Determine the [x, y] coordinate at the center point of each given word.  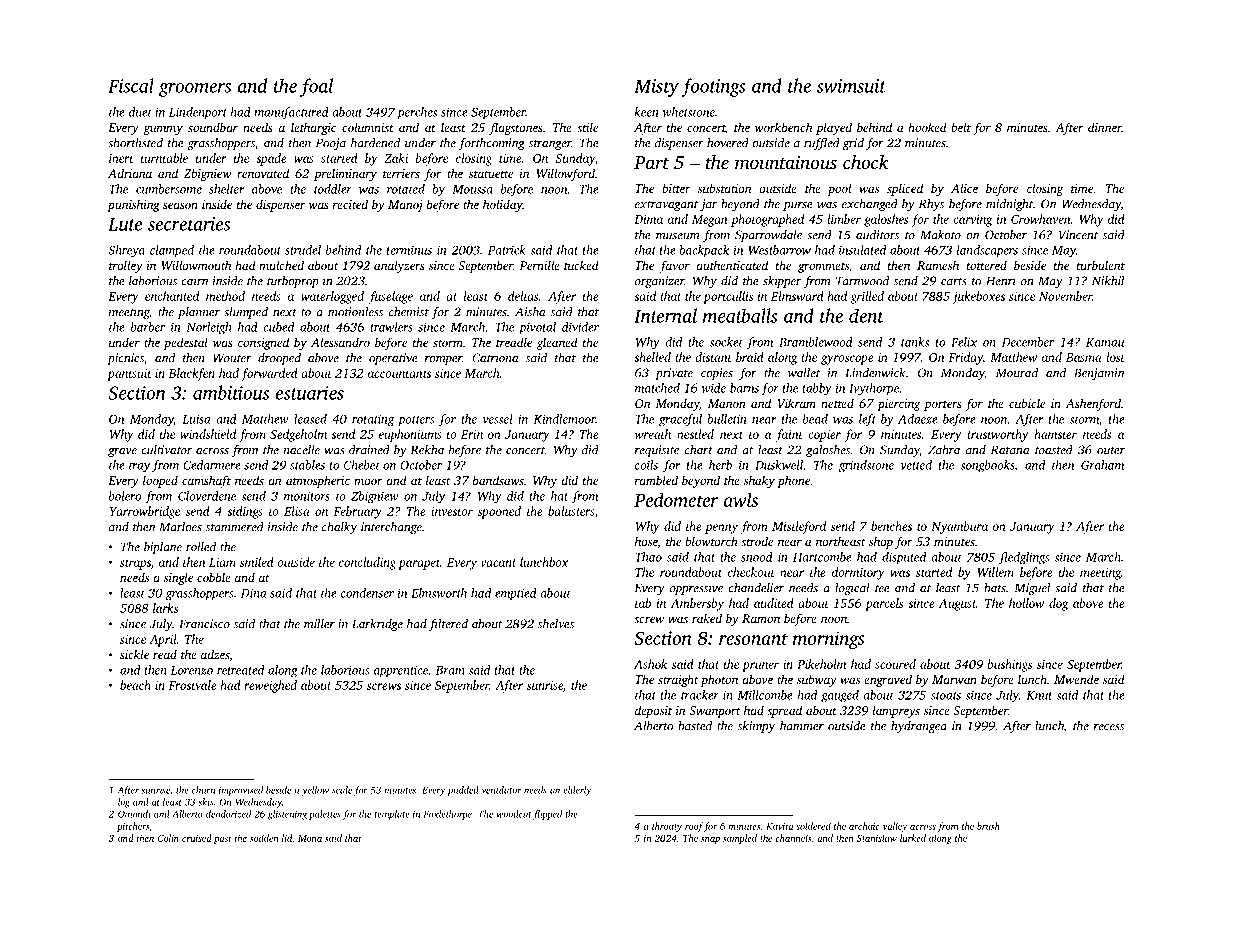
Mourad [1017, 373]
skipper [782, 282]
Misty [656, 88]
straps [135, 564]
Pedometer [676, 499]
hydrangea [919, 727]
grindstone [866, 466]
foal [316, 87]
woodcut [514, 814]
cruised [197, 838]
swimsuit [851, 86]
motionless [355, 312]
